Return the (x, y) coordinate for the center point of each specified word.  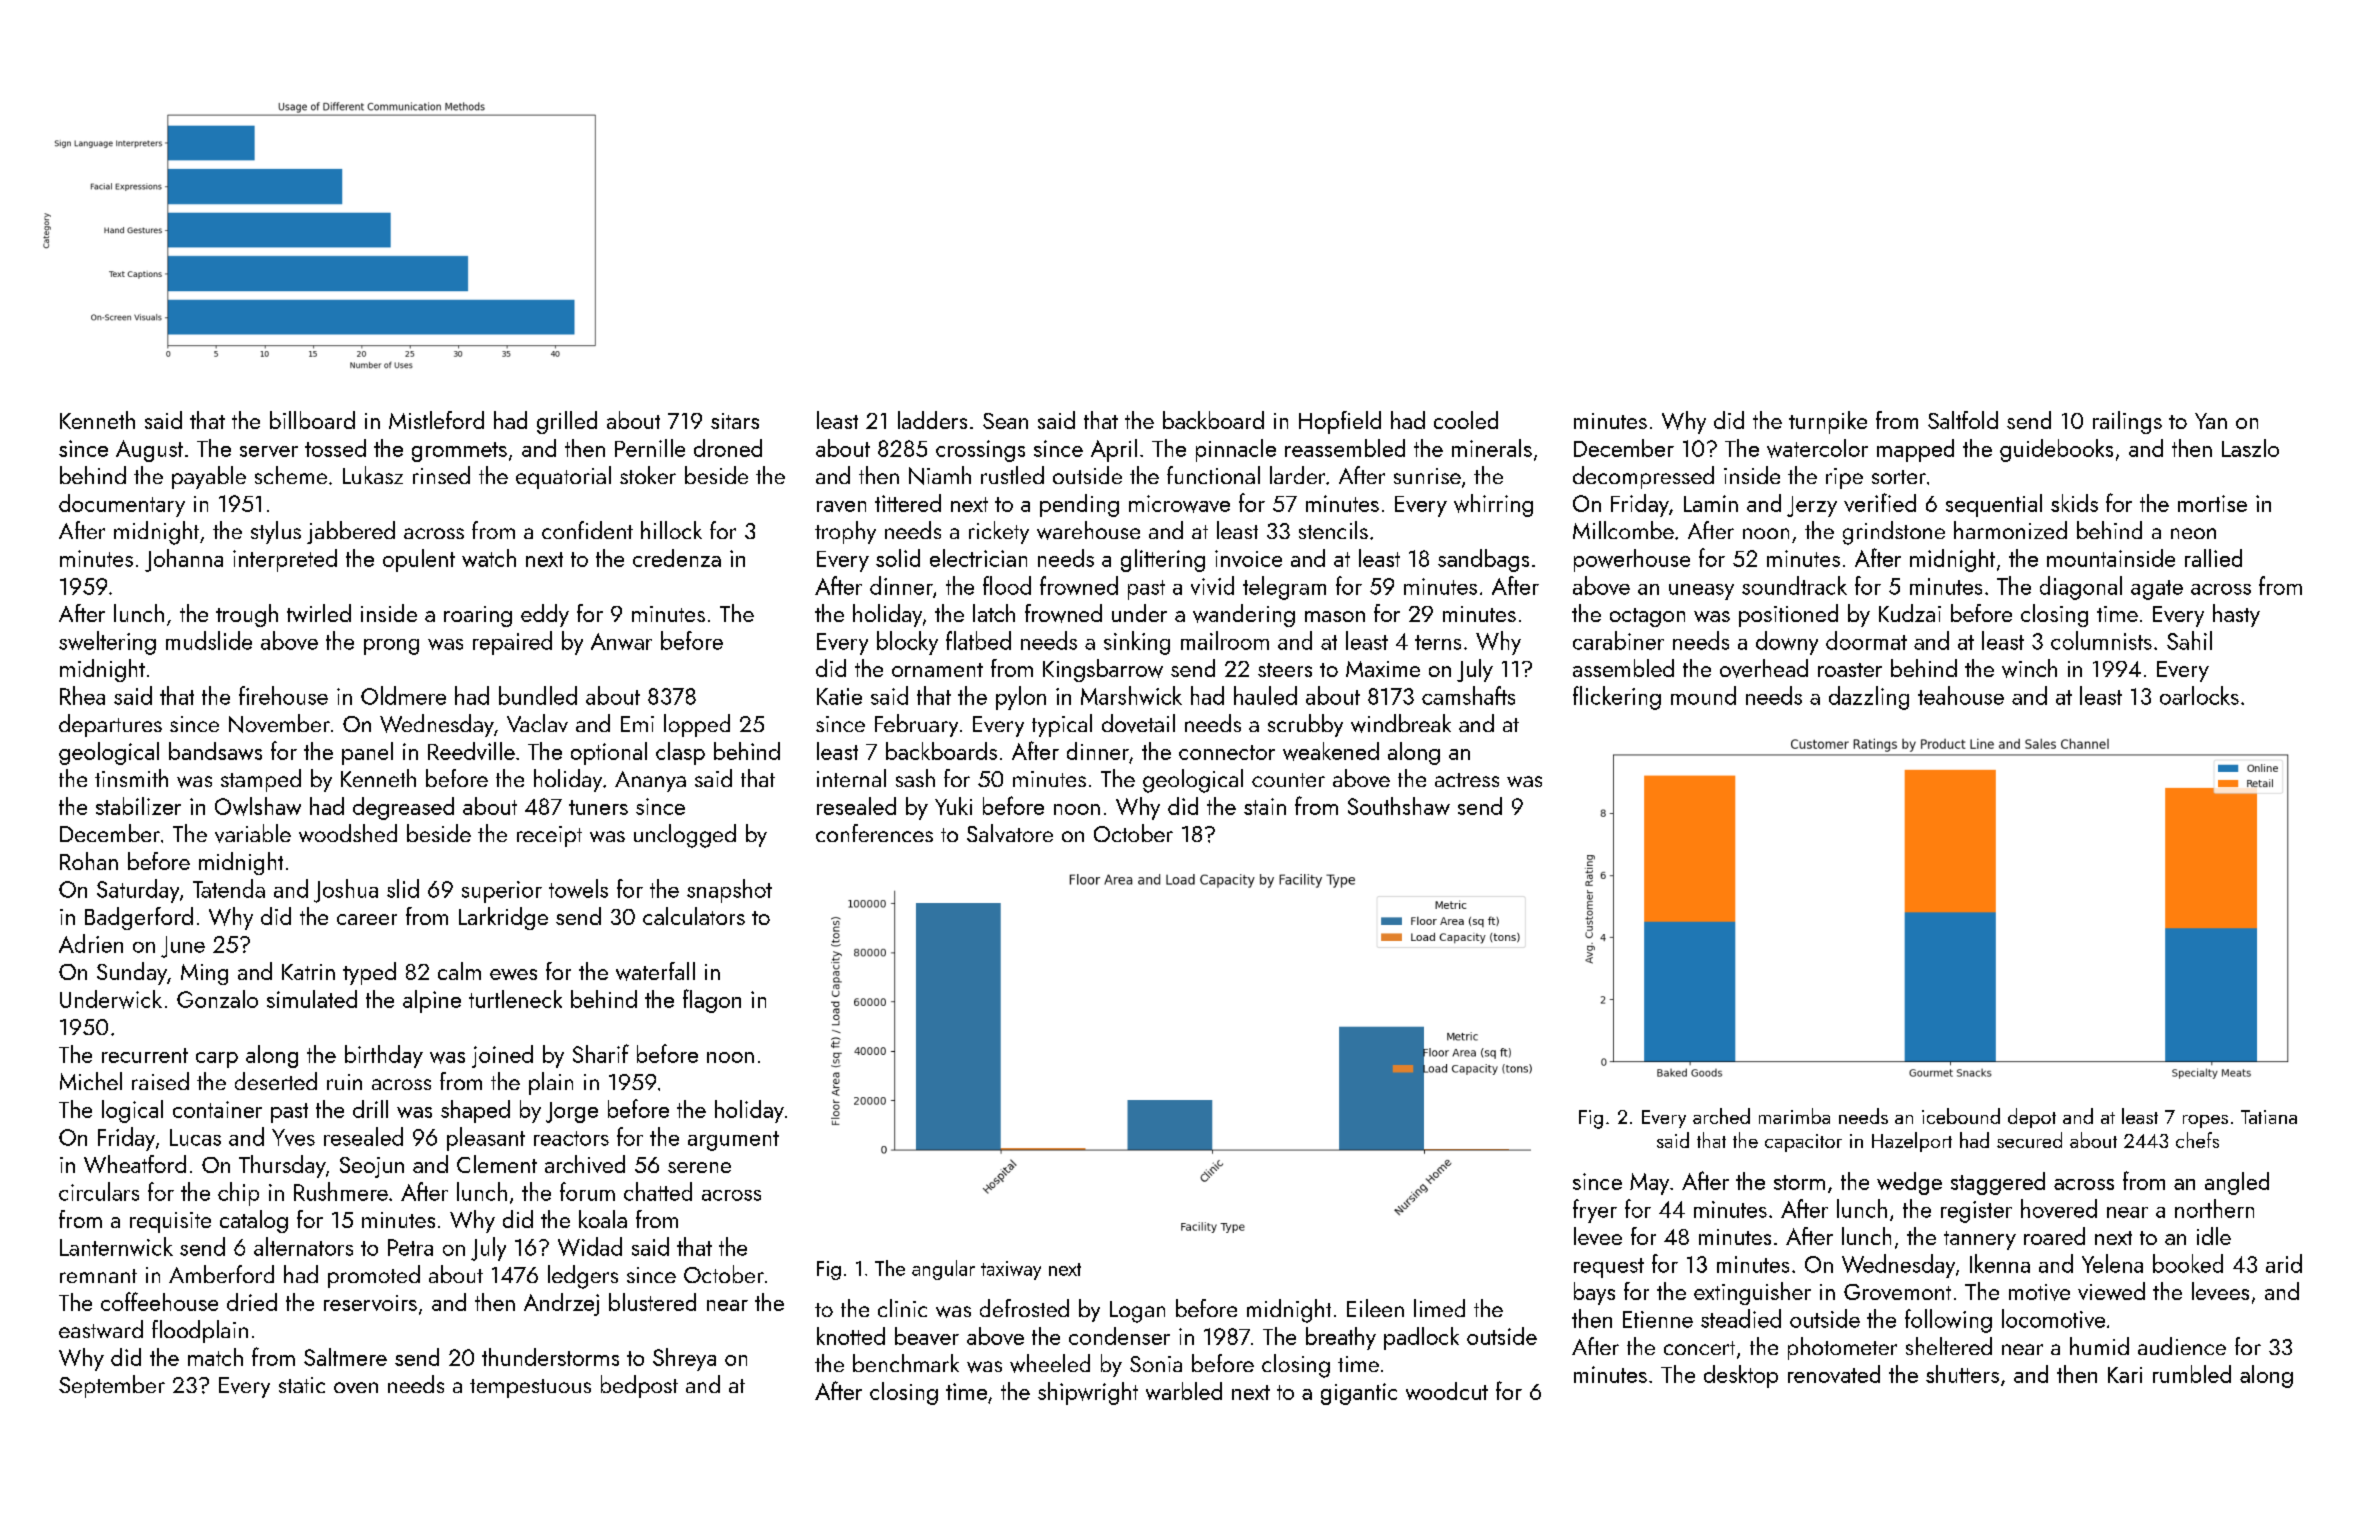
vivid (1212, 585)
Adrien (91, 943)
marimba (1794, 1116)
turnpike (1828, 422)
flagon (712, 1001)
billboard (312, 420)
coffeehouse (159, 1301)
